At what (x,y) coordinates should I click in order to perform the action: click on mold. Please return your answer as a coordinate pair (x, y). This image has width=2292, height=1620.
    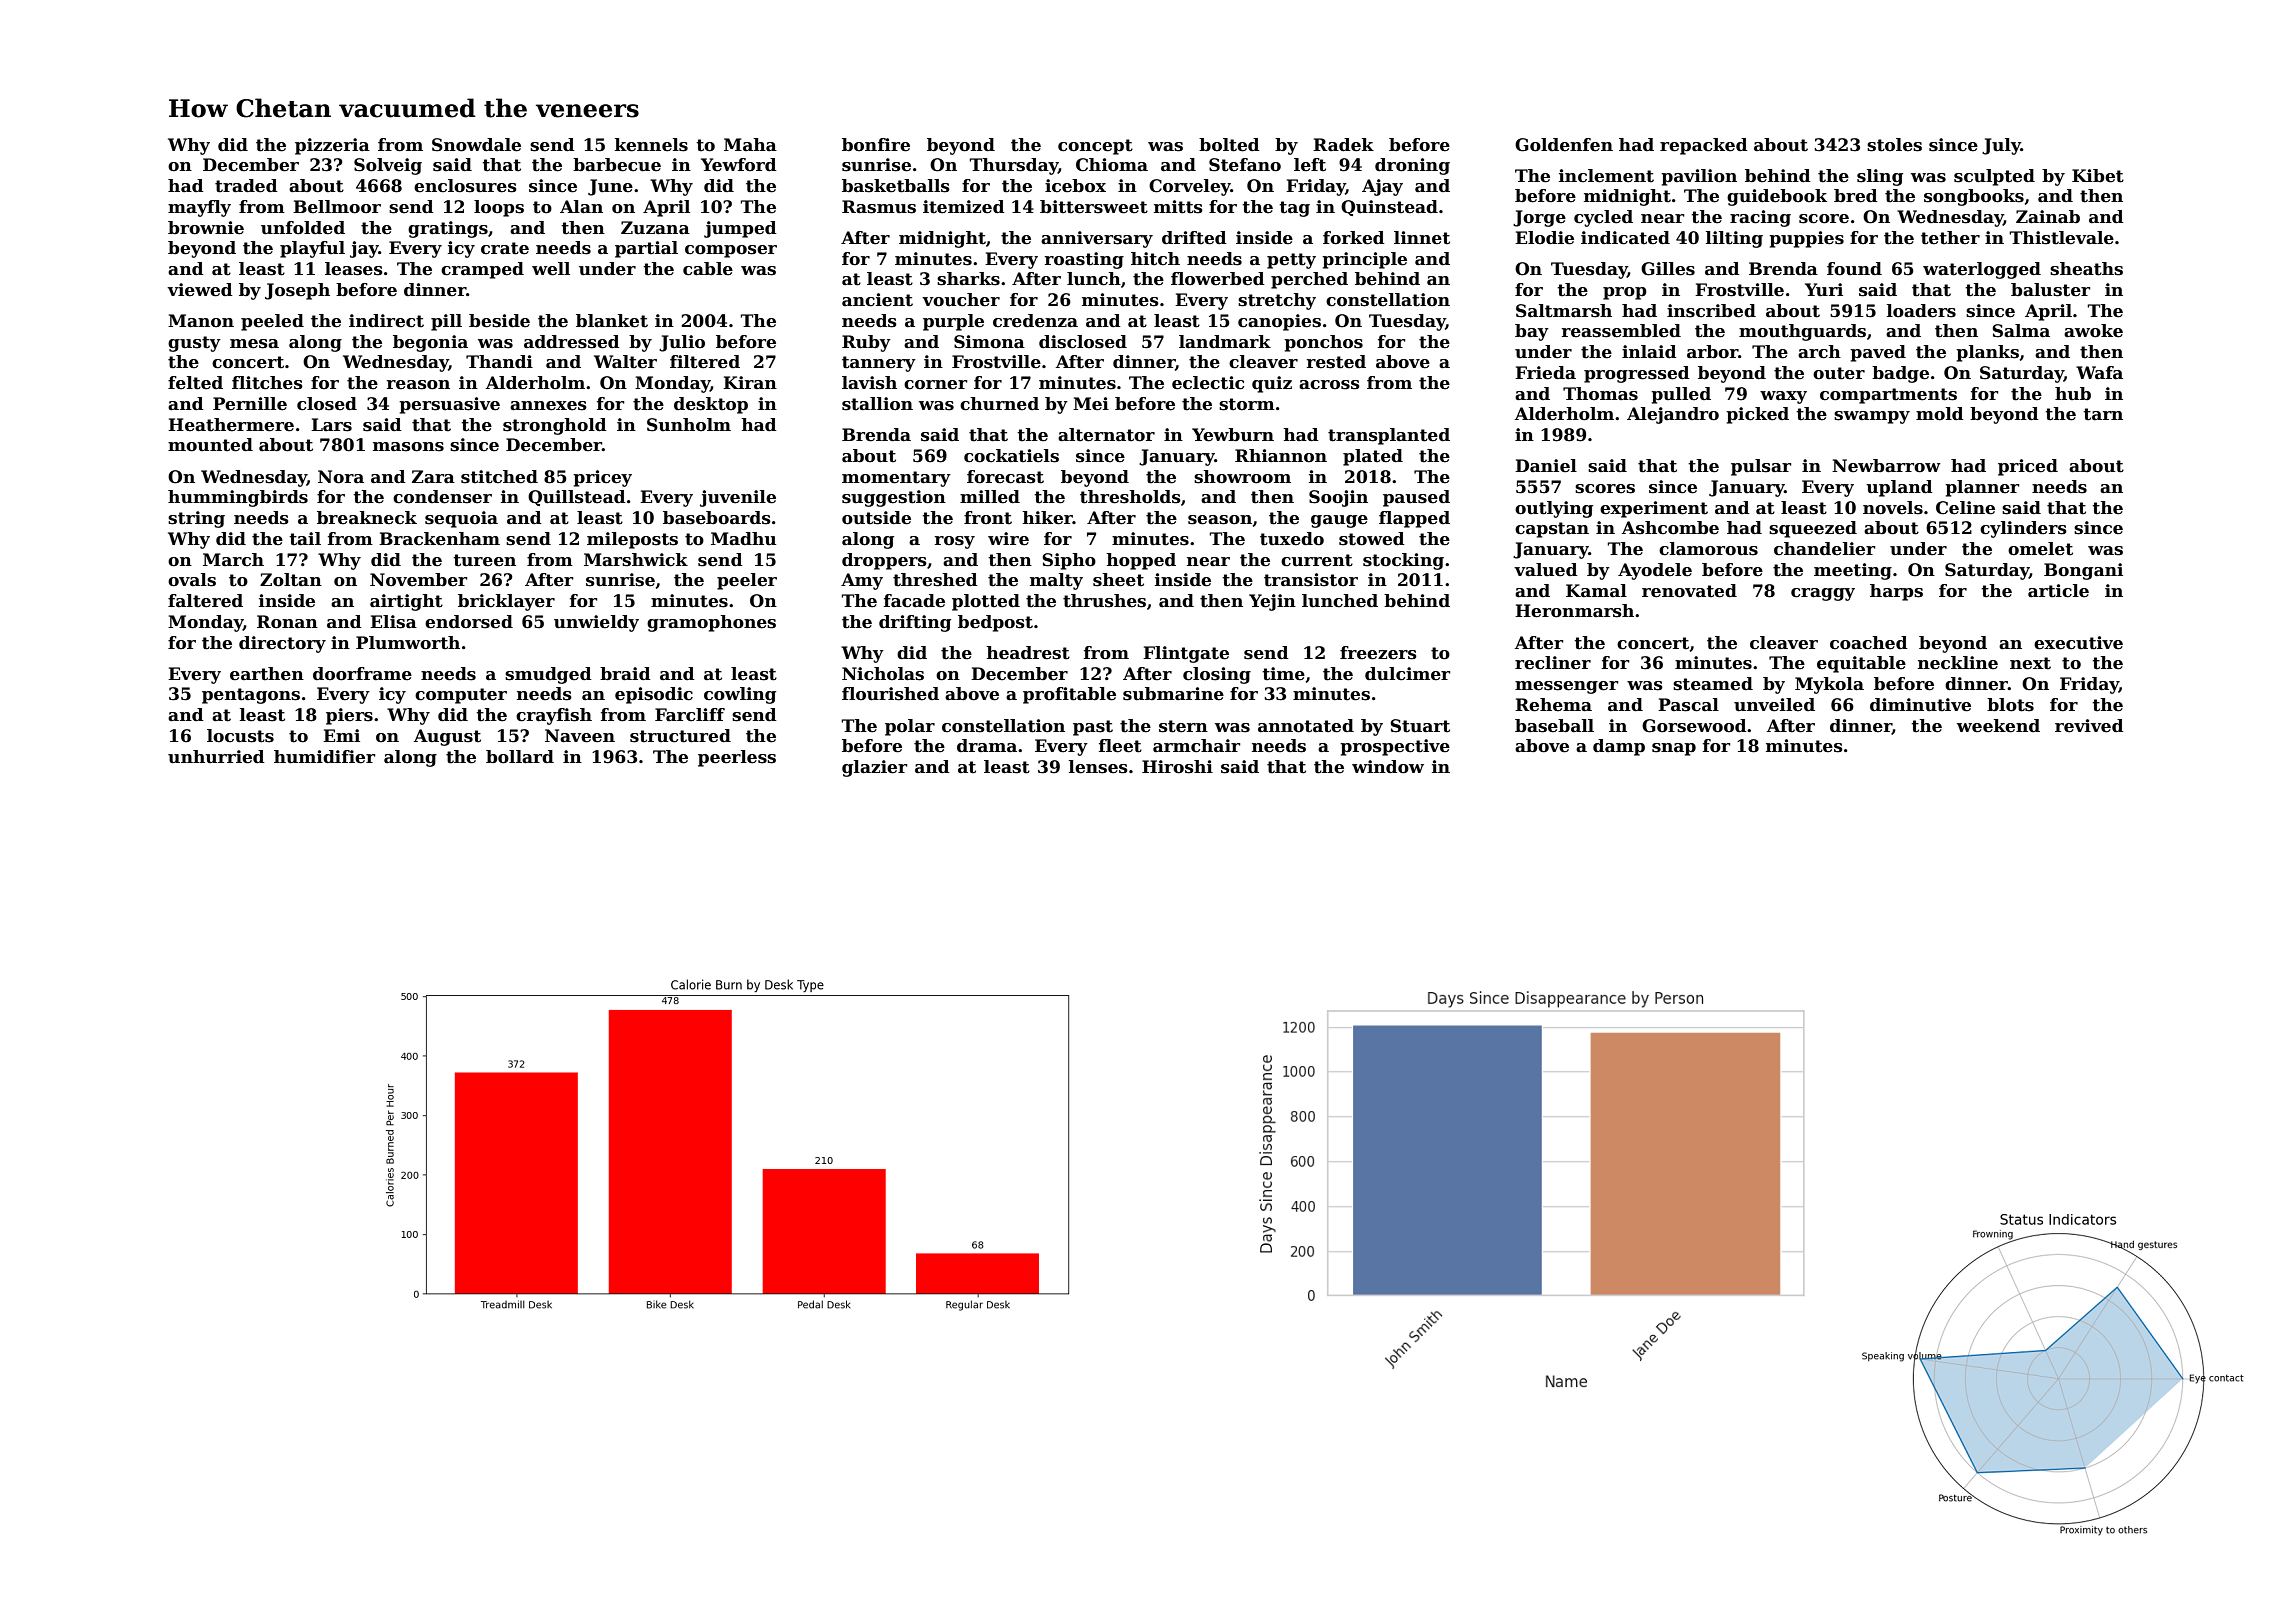
    Looking at the image, I should click on (1940, 414).
